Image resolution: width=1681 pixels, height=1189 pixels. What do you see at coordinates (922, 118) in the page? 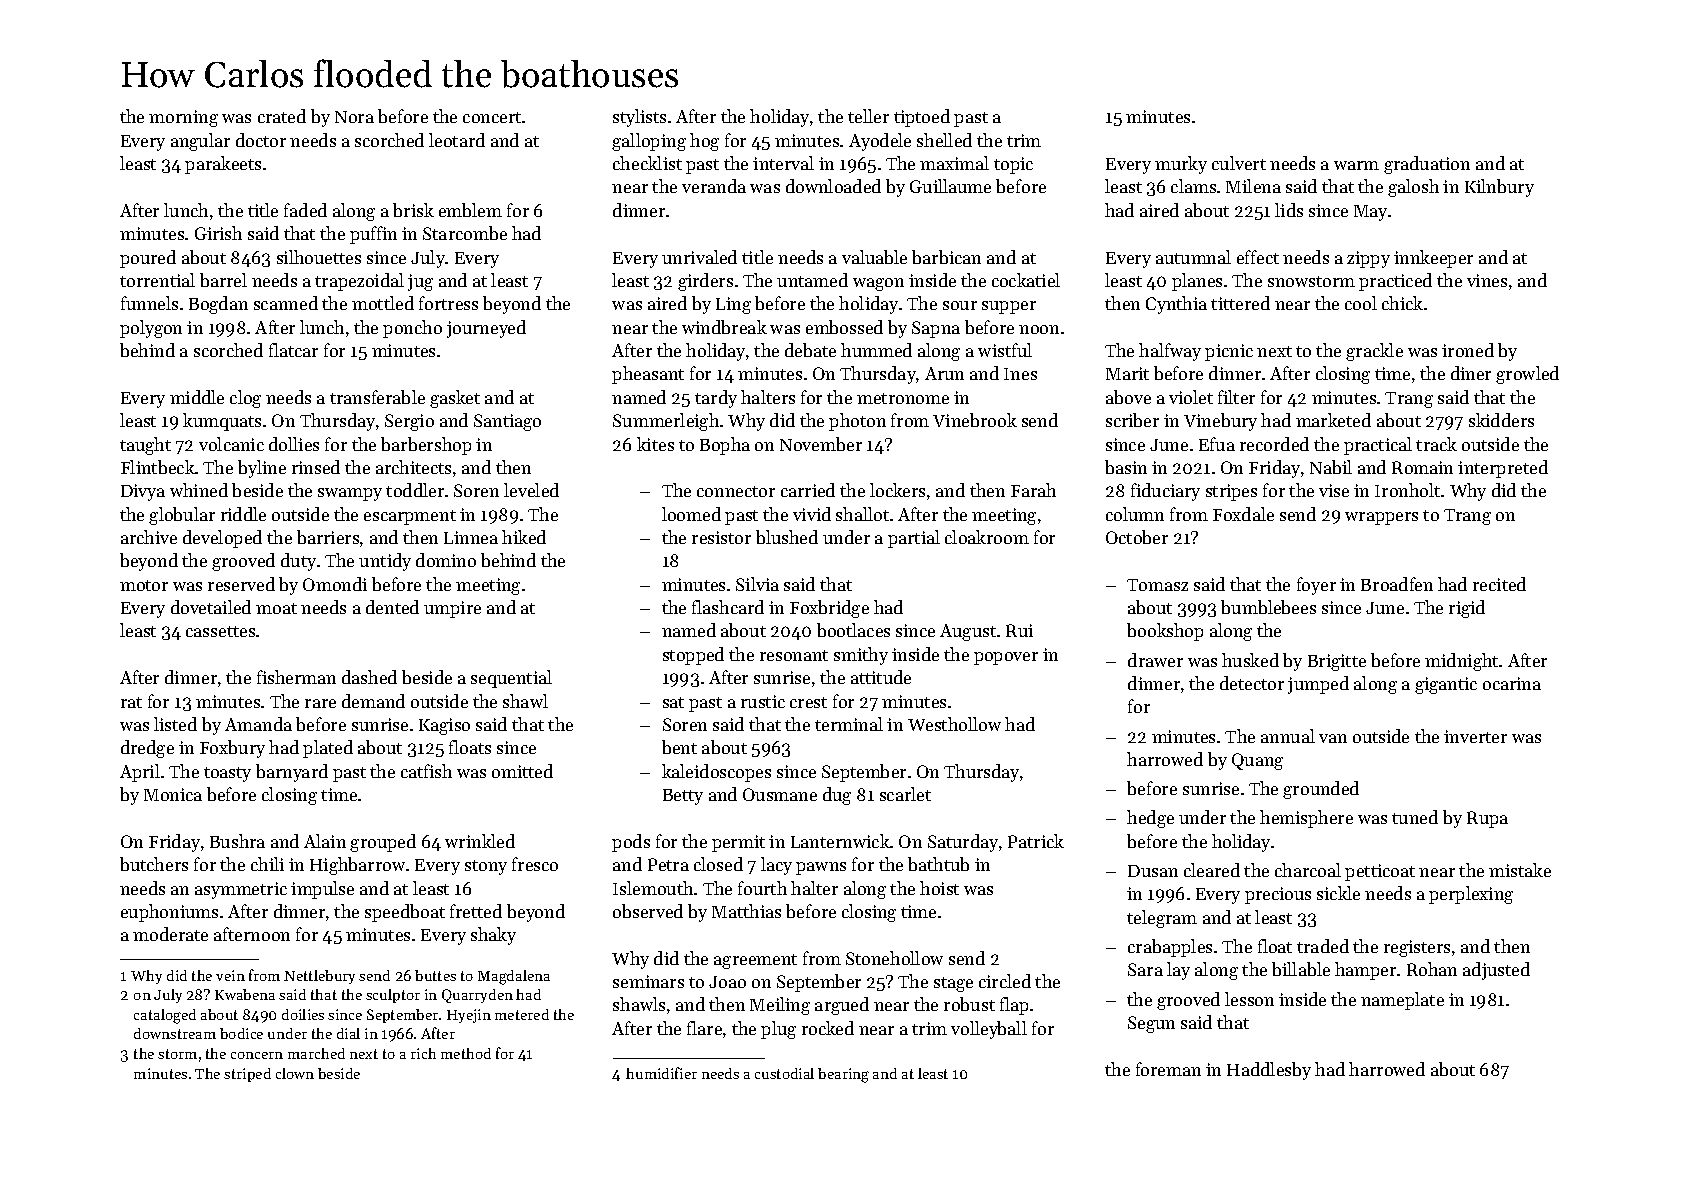
I see `tiptoed` at bounding box center [922, 118].
